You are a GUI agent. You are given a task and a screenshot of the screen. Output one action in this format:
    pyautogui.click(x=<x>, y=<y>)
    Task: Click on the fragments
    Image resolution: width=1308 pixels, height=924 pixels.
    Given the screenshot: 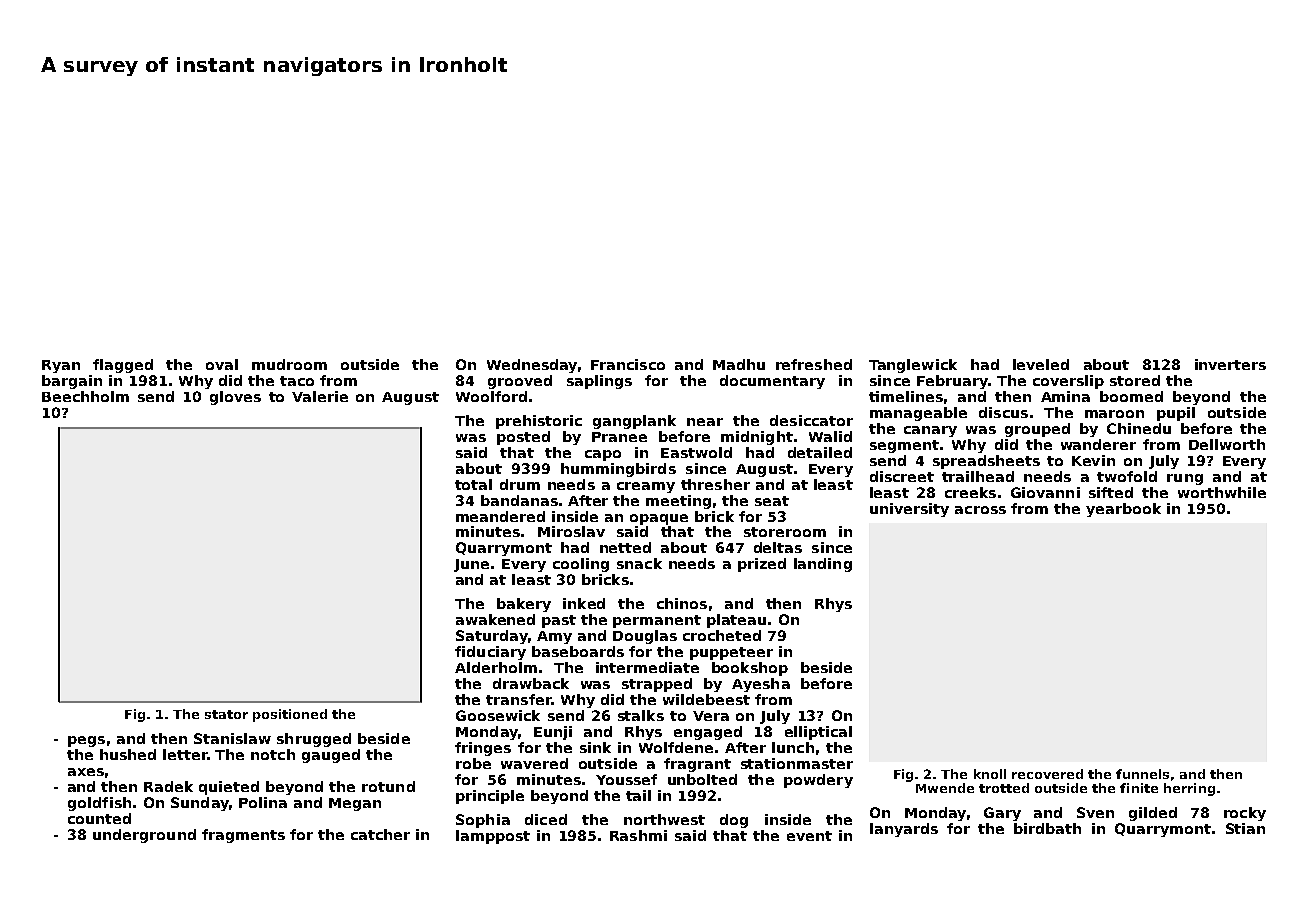 What is the action you would take?
    pyautogui.click(x=243, y=836)
